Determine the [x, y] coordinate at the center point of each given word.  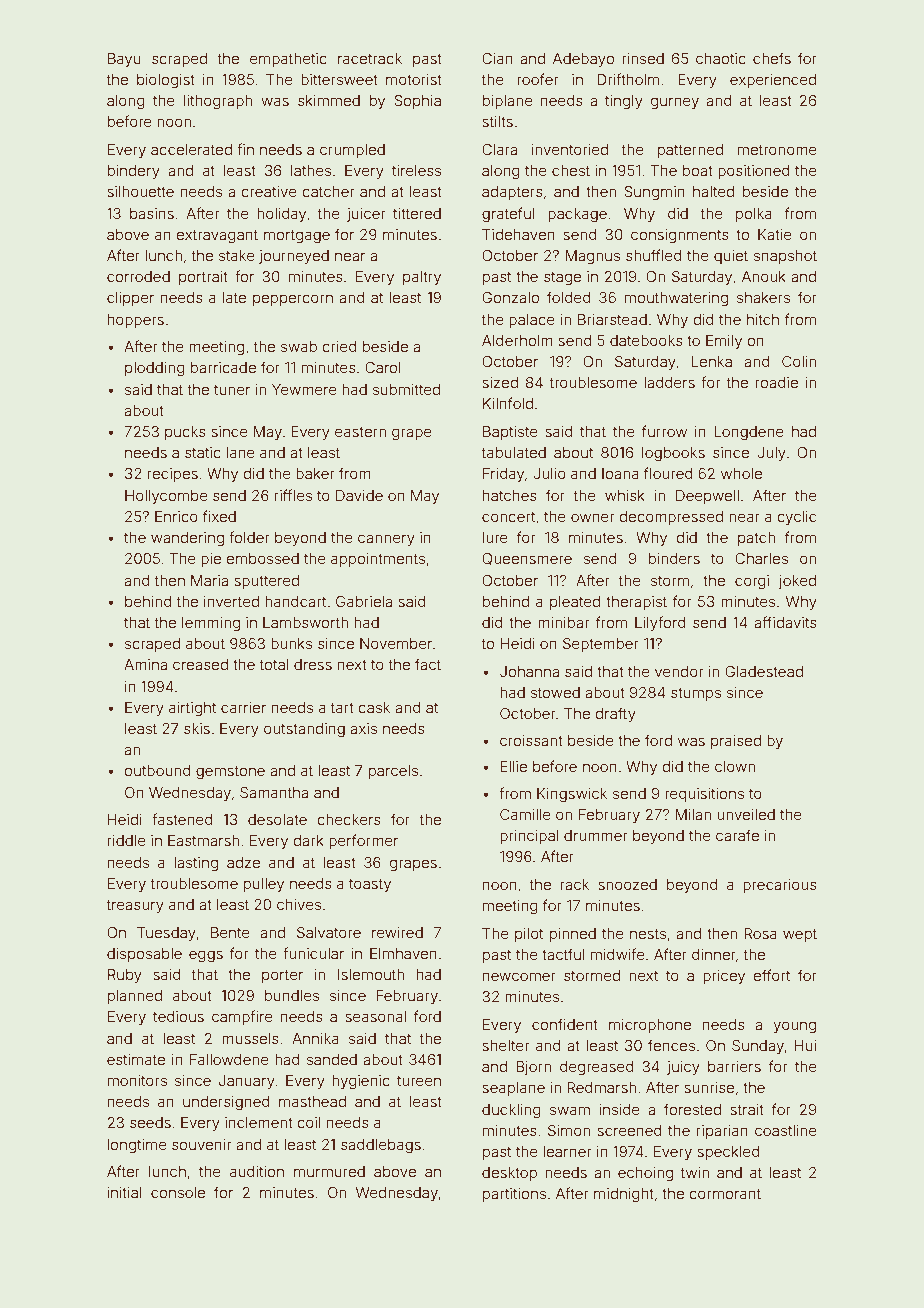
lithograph [218, 102]
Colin [799, 361]
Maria [209, 580]
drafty [615, 714]
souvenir [202, 1144]
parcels [393, 772]
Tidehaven [518, 234]
